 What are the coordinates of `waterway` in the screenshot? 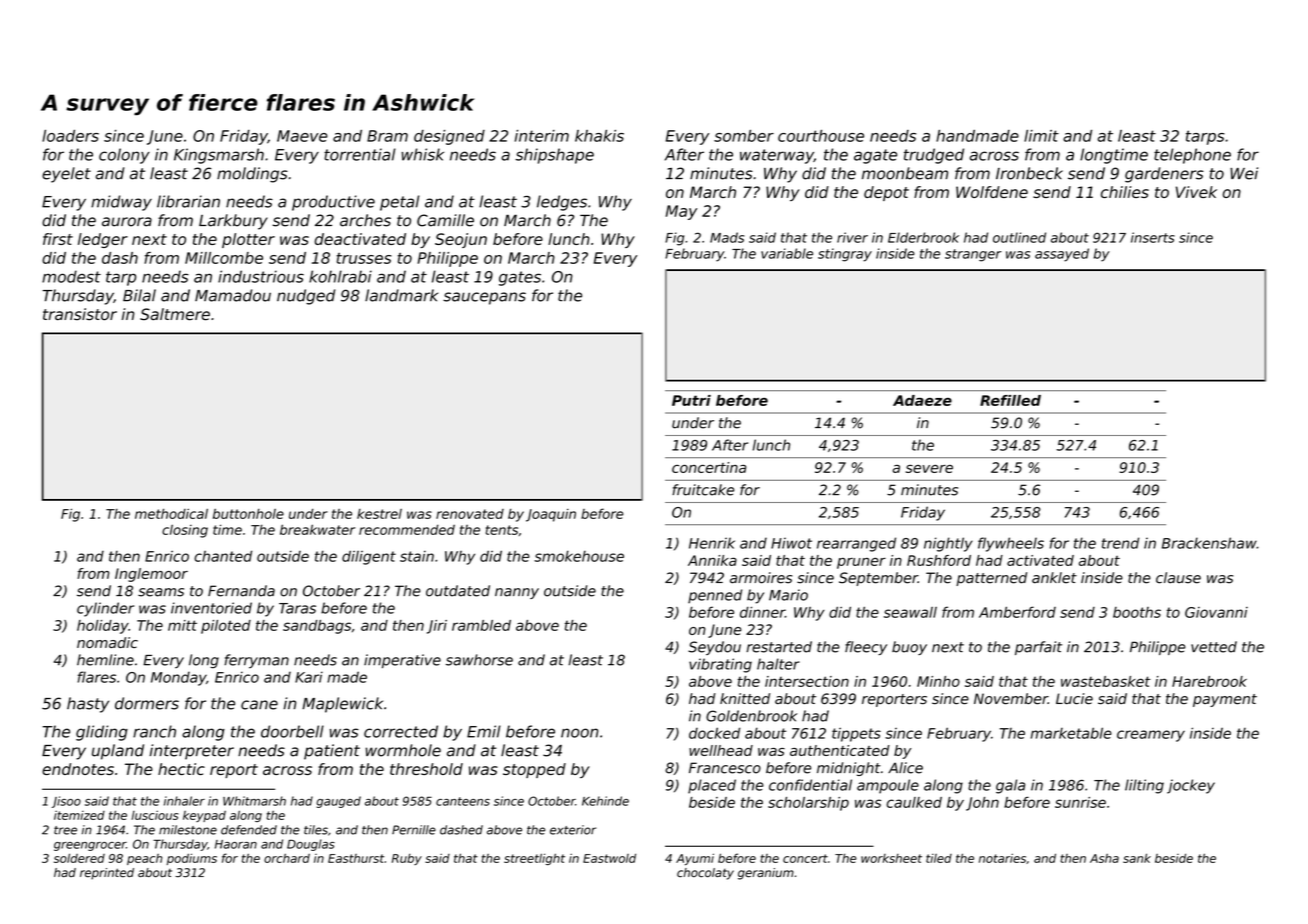 It's located at (777, 156).
